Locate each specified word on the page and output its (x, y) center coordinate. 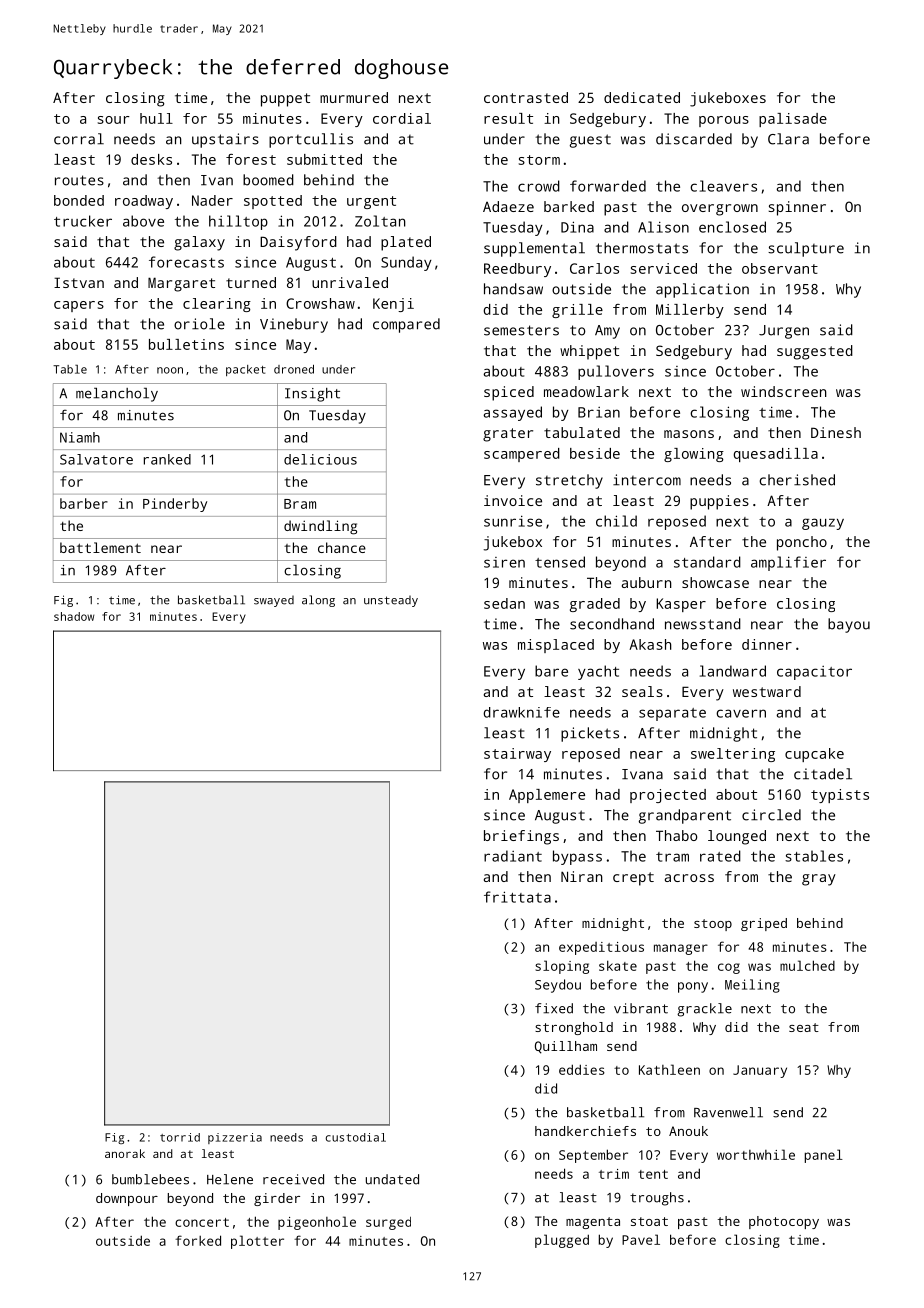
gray (819, 880)
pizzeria (235, 1138)
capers (79, 306)
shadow (74, 616)
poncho (802, 543)
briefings (521, 837)
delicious (320, 459)
